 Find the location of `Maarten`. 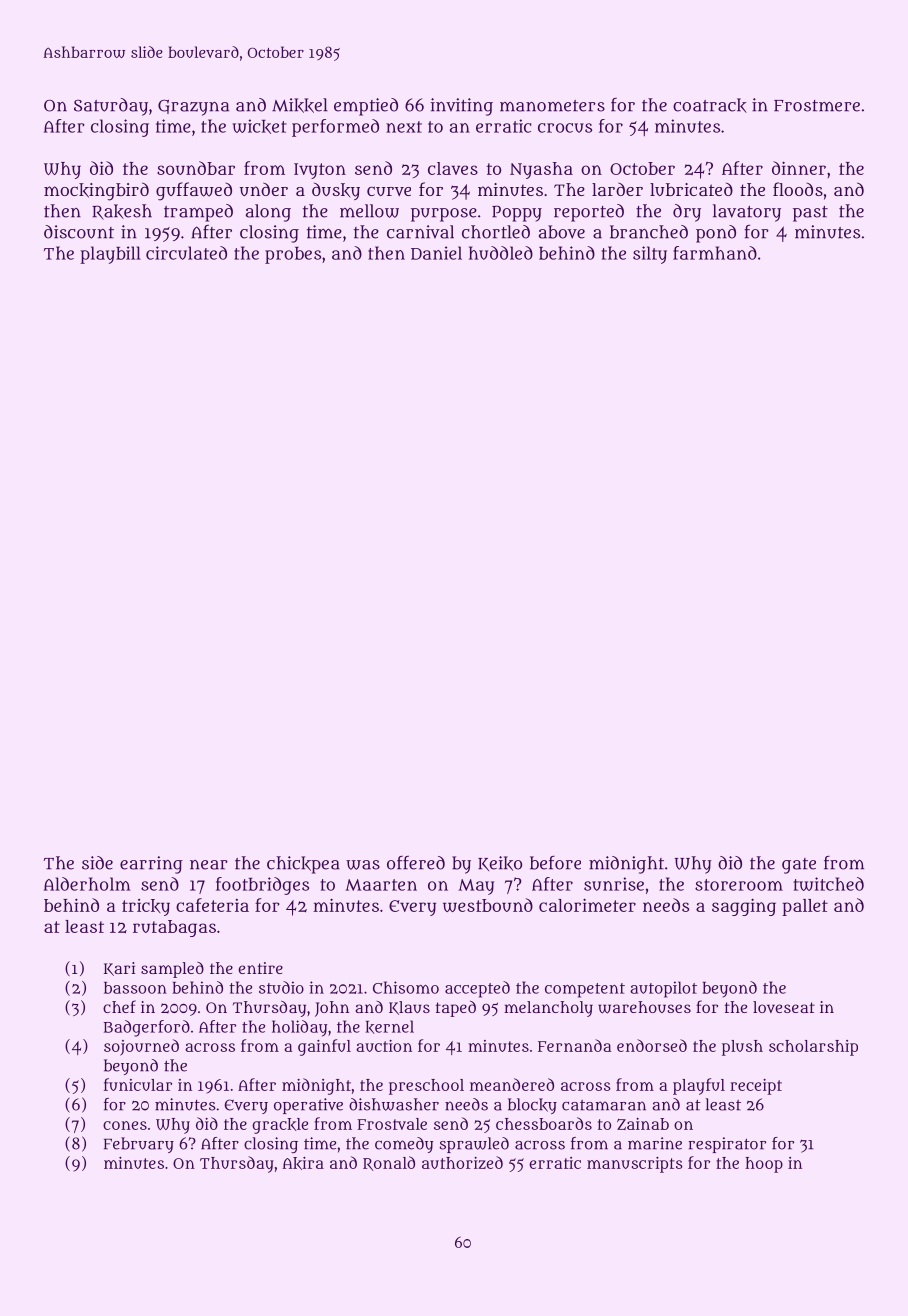

Maarten is located at coordinates (381, 885).
